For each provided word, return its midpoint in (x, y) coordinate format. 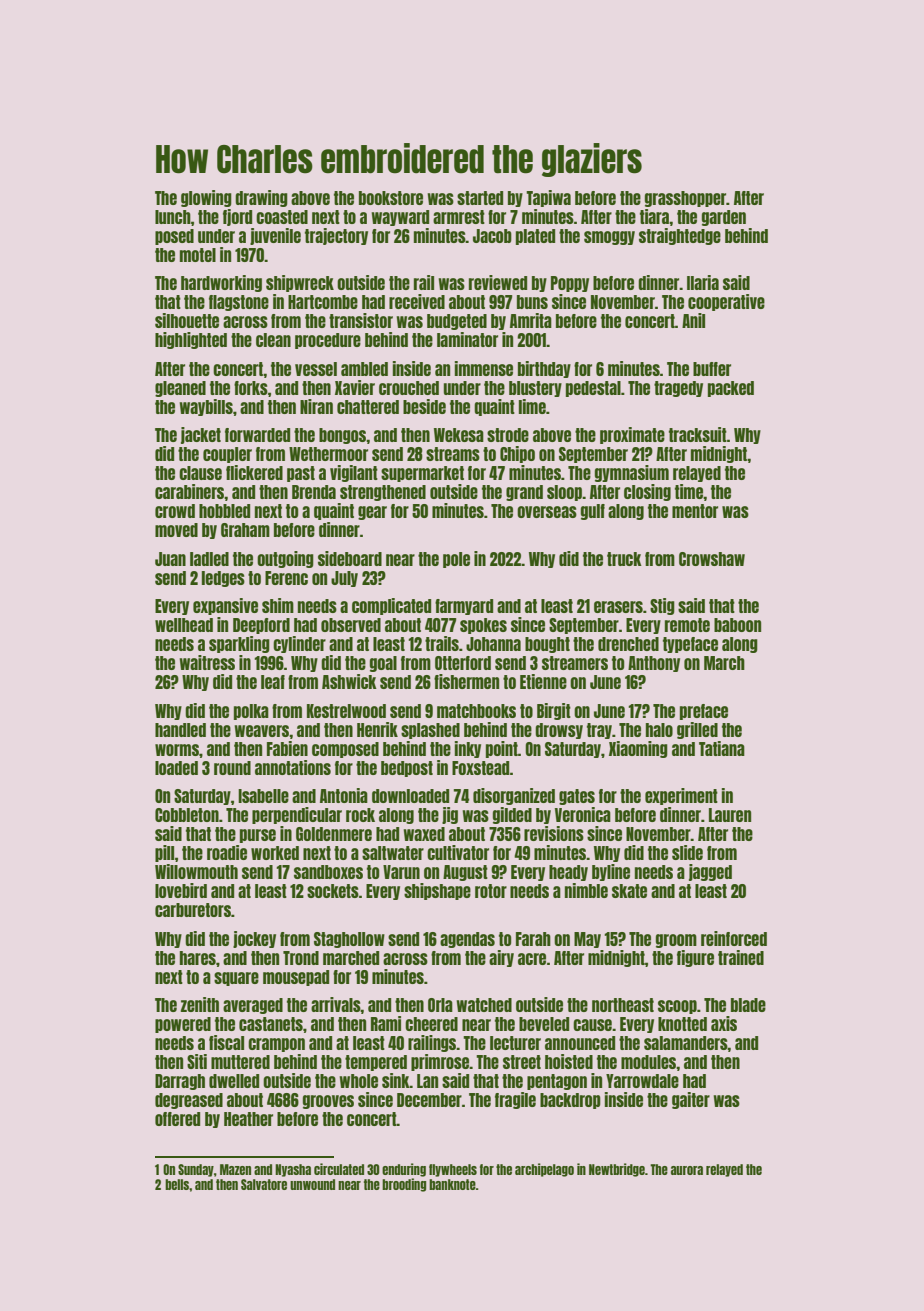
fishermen (466, 681)
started (480, 198)
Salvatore (264, 1184)
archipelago (544, 1170)
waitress (207, 662)
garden (724, 218)
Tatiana (722, 748)
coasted (282, 217)
